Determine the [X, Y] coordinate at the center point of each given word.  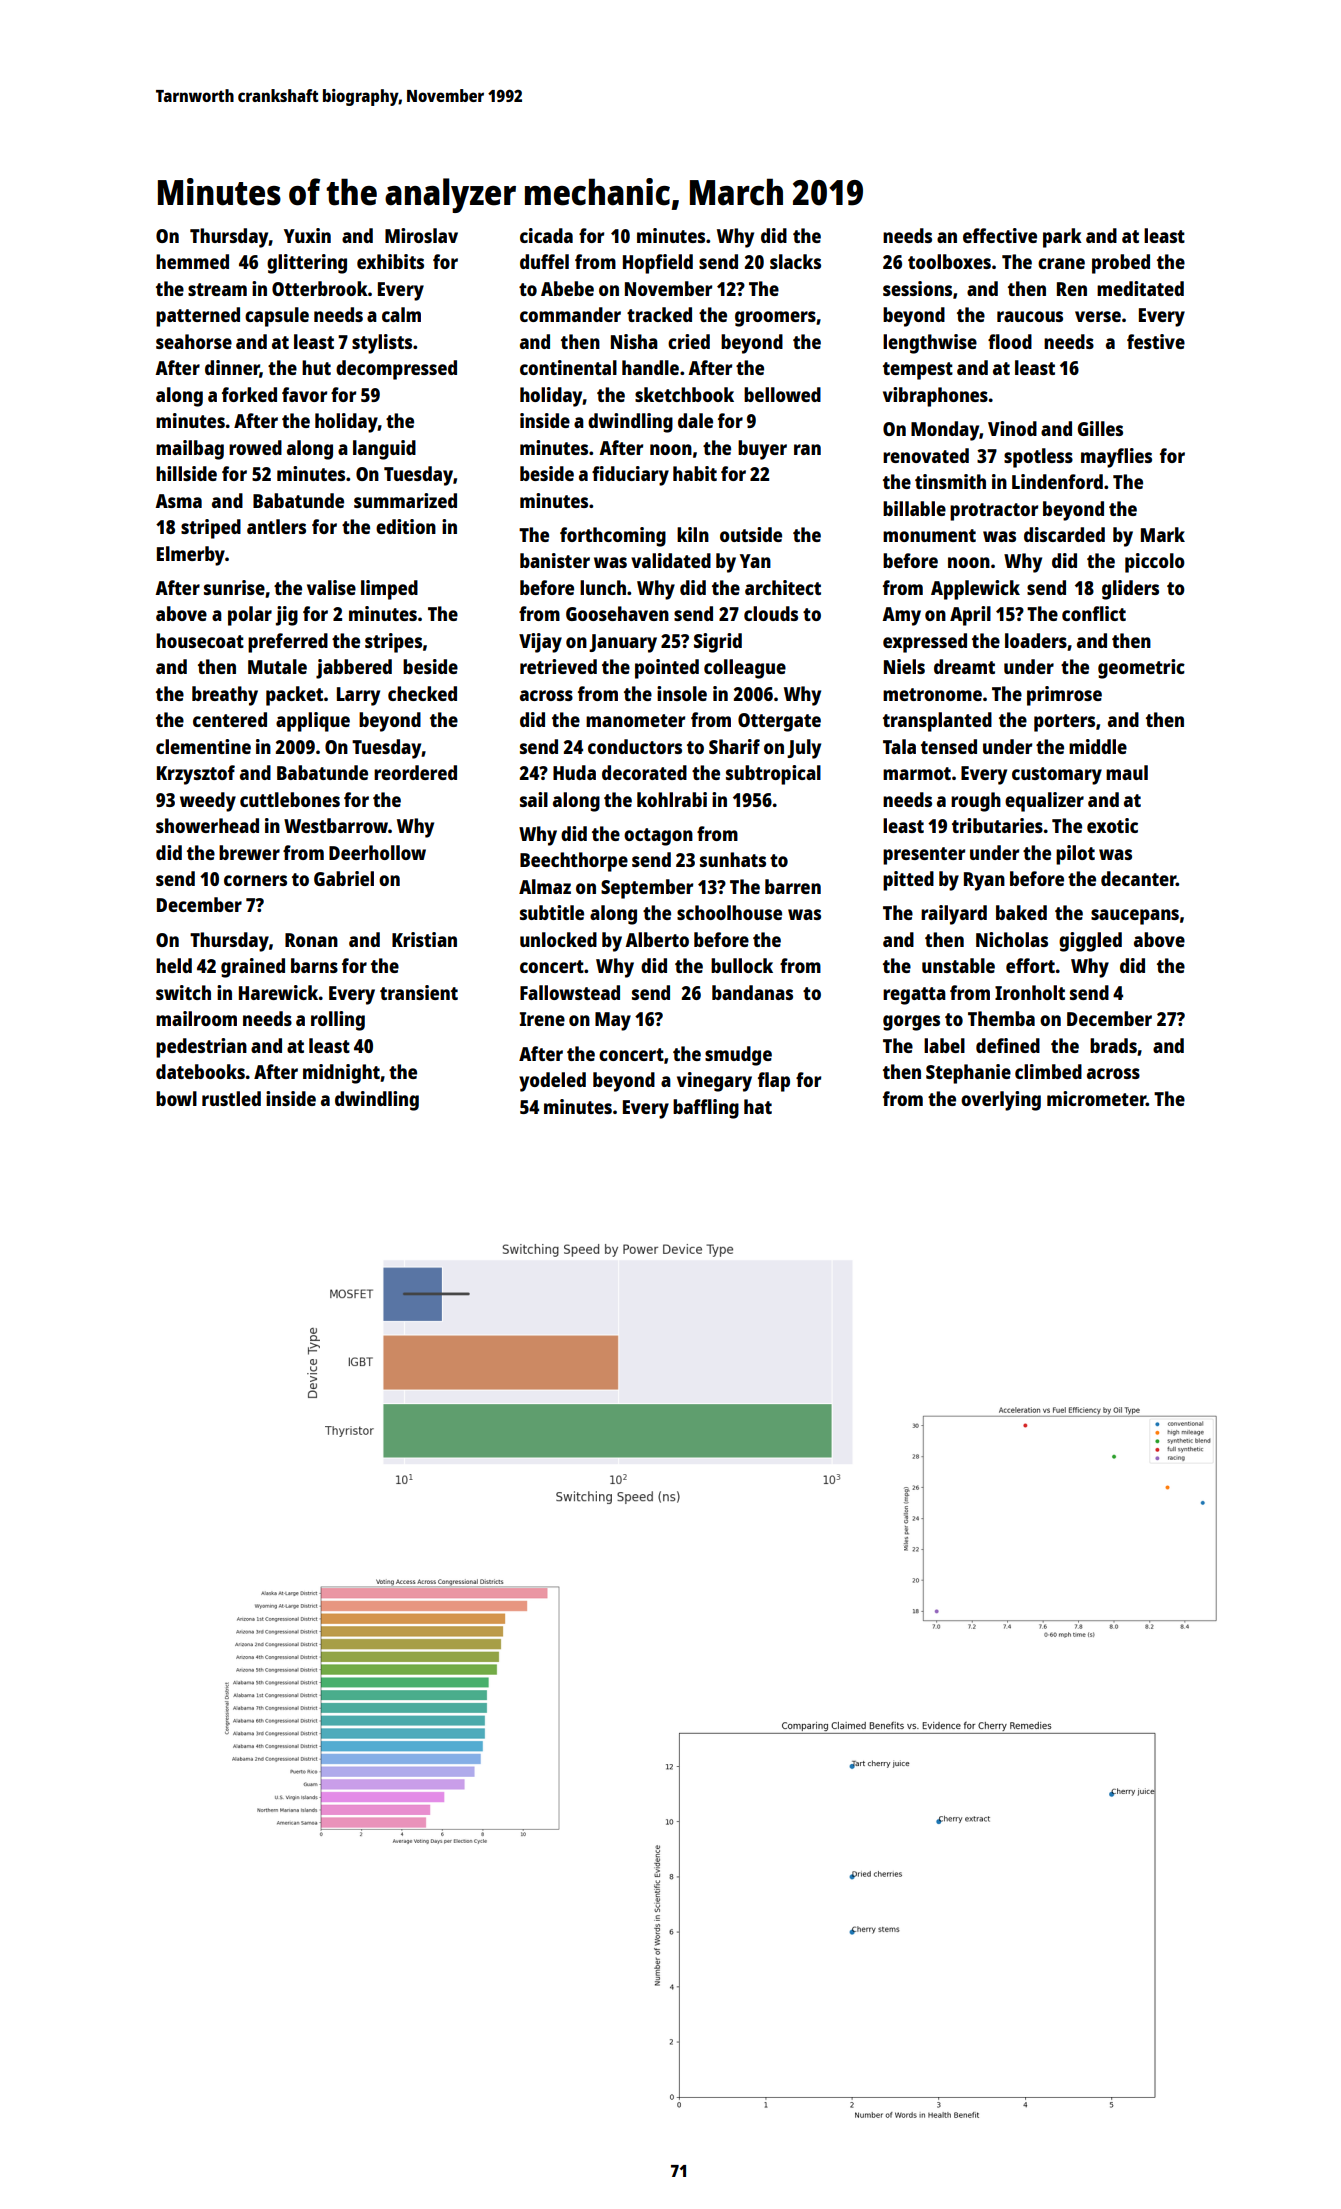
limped [389, 590]
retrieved [558, 666]
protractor [994, 512]
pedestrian [201, 1048]
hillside [186, 473]
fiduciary [630, 476]
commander [570, 314]
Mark [1163, 534]
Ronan [311, 940]
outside [751, 534]
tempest [918, 371]
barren [793, 886]
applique [313, 722]
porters [1064, 723]
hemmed [192, 261]
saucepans [1135, 917]
